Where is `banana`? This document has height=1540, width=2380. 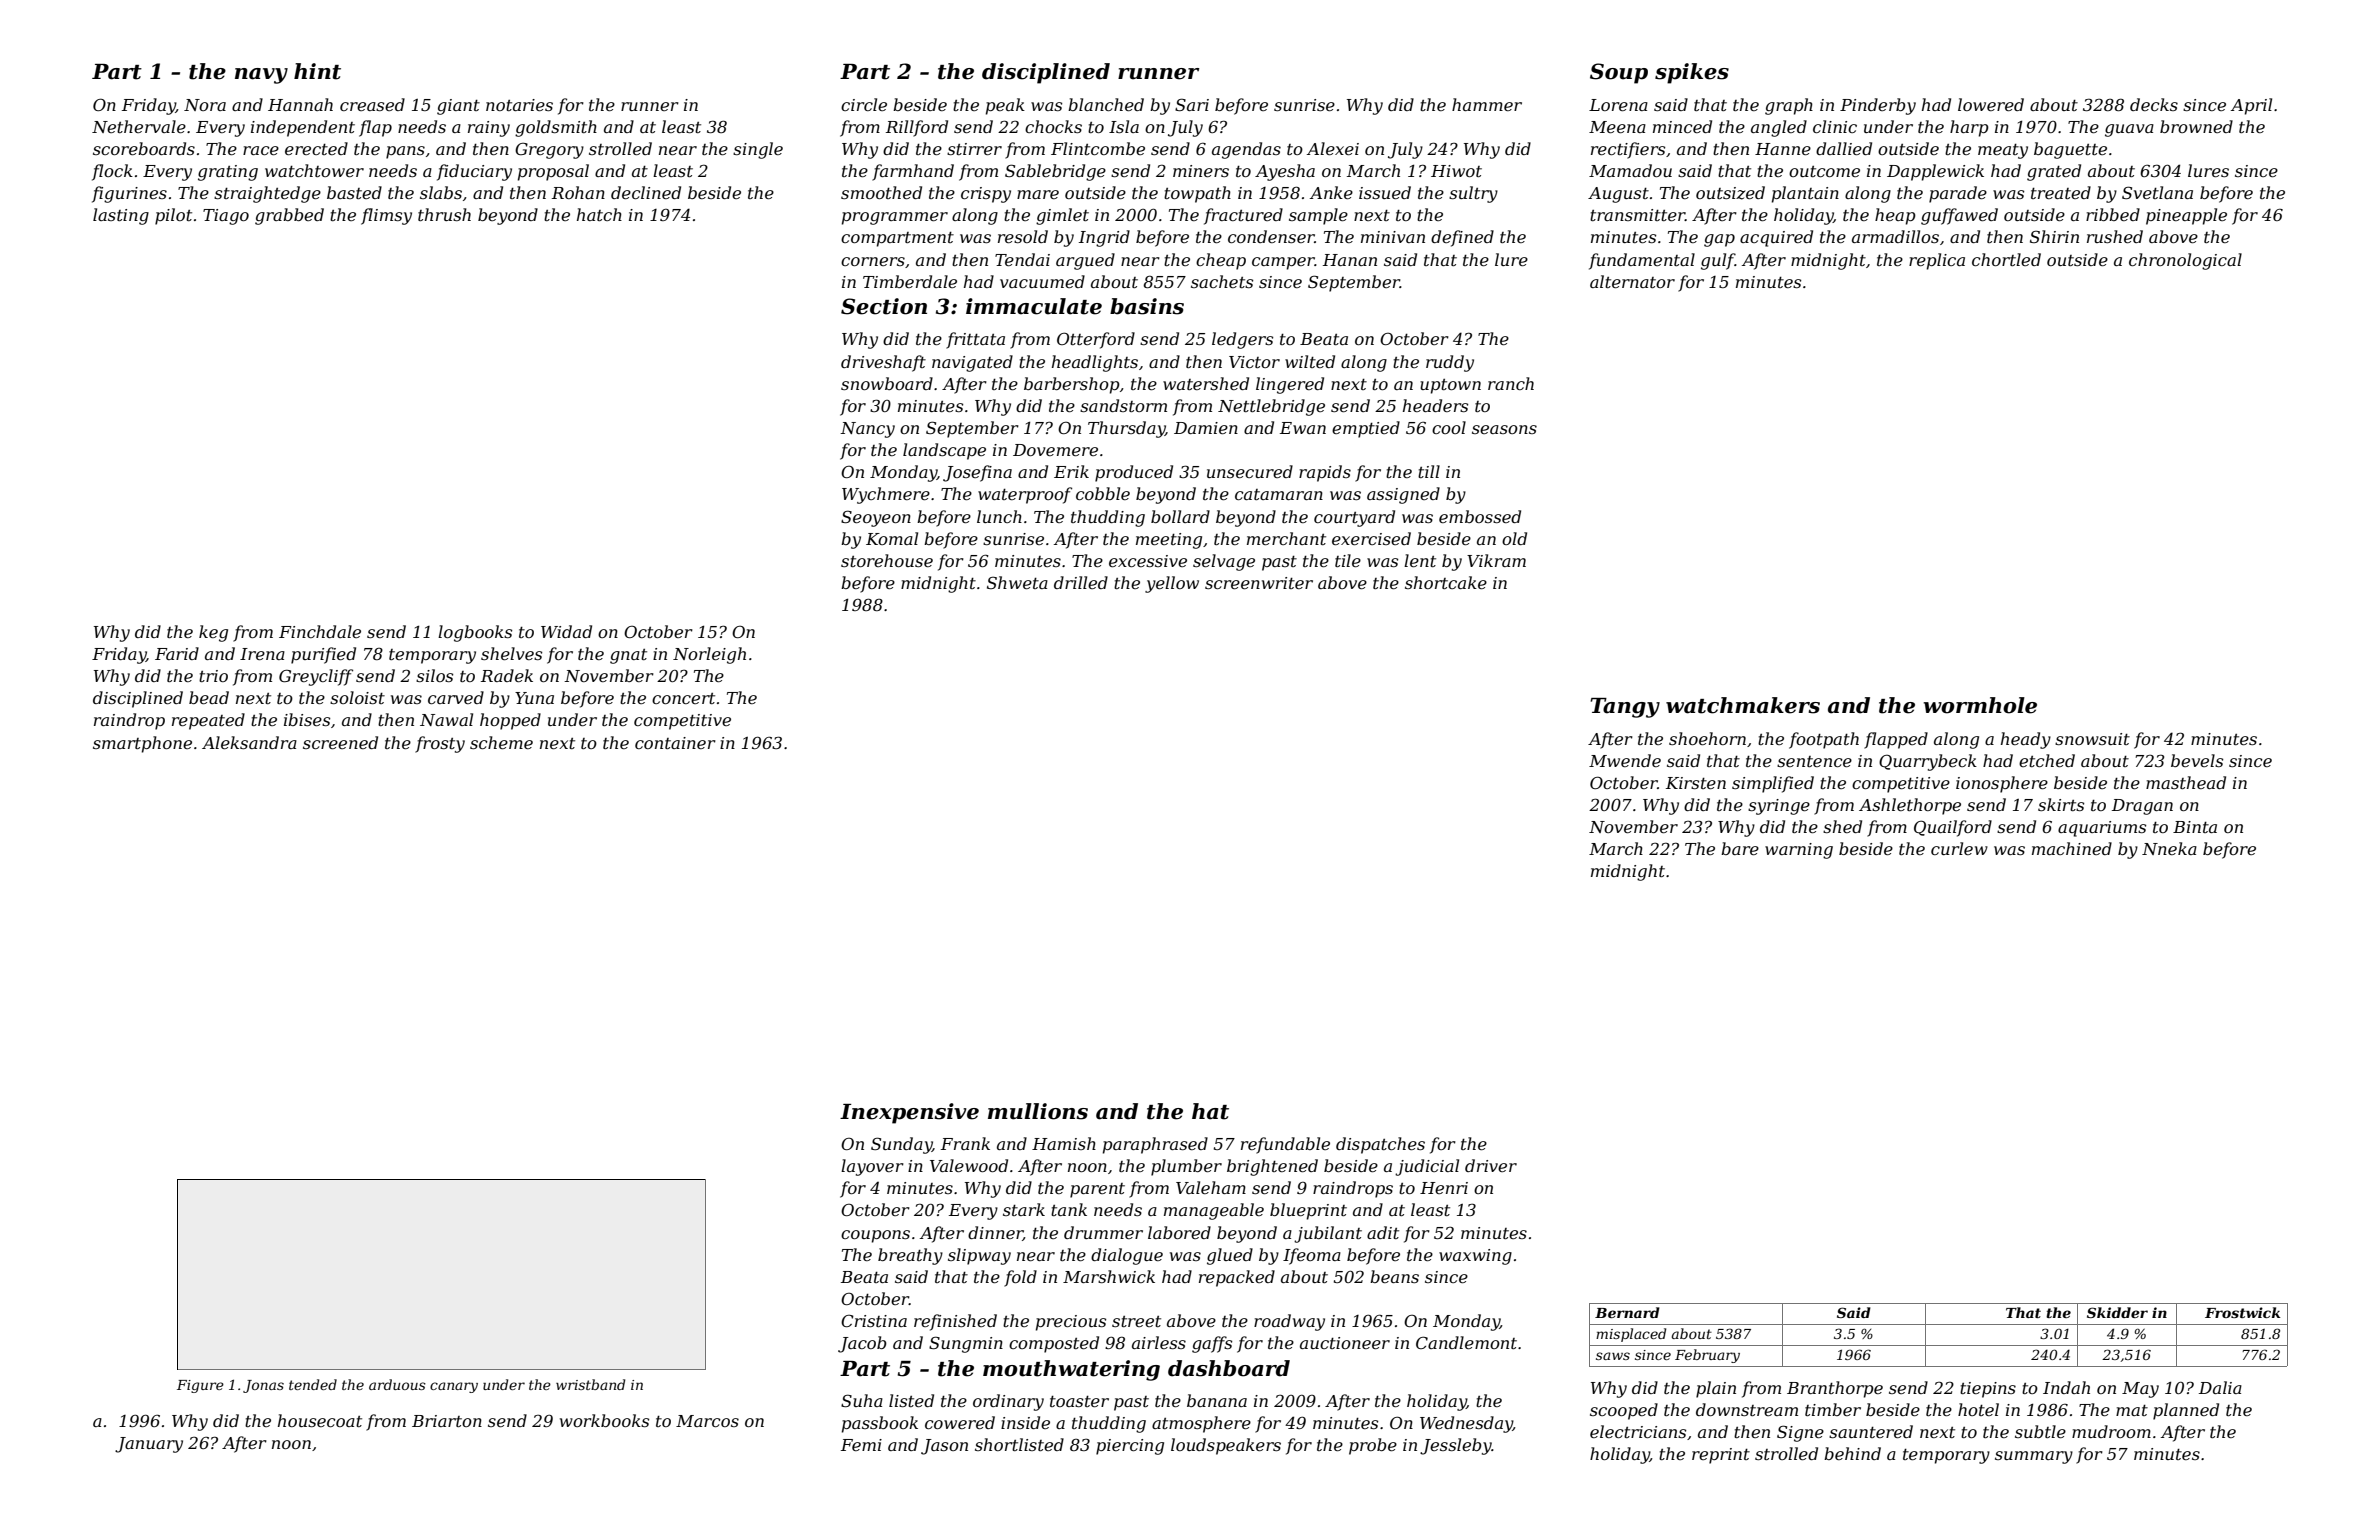
banana is located at coordinates (1217, 1400).
